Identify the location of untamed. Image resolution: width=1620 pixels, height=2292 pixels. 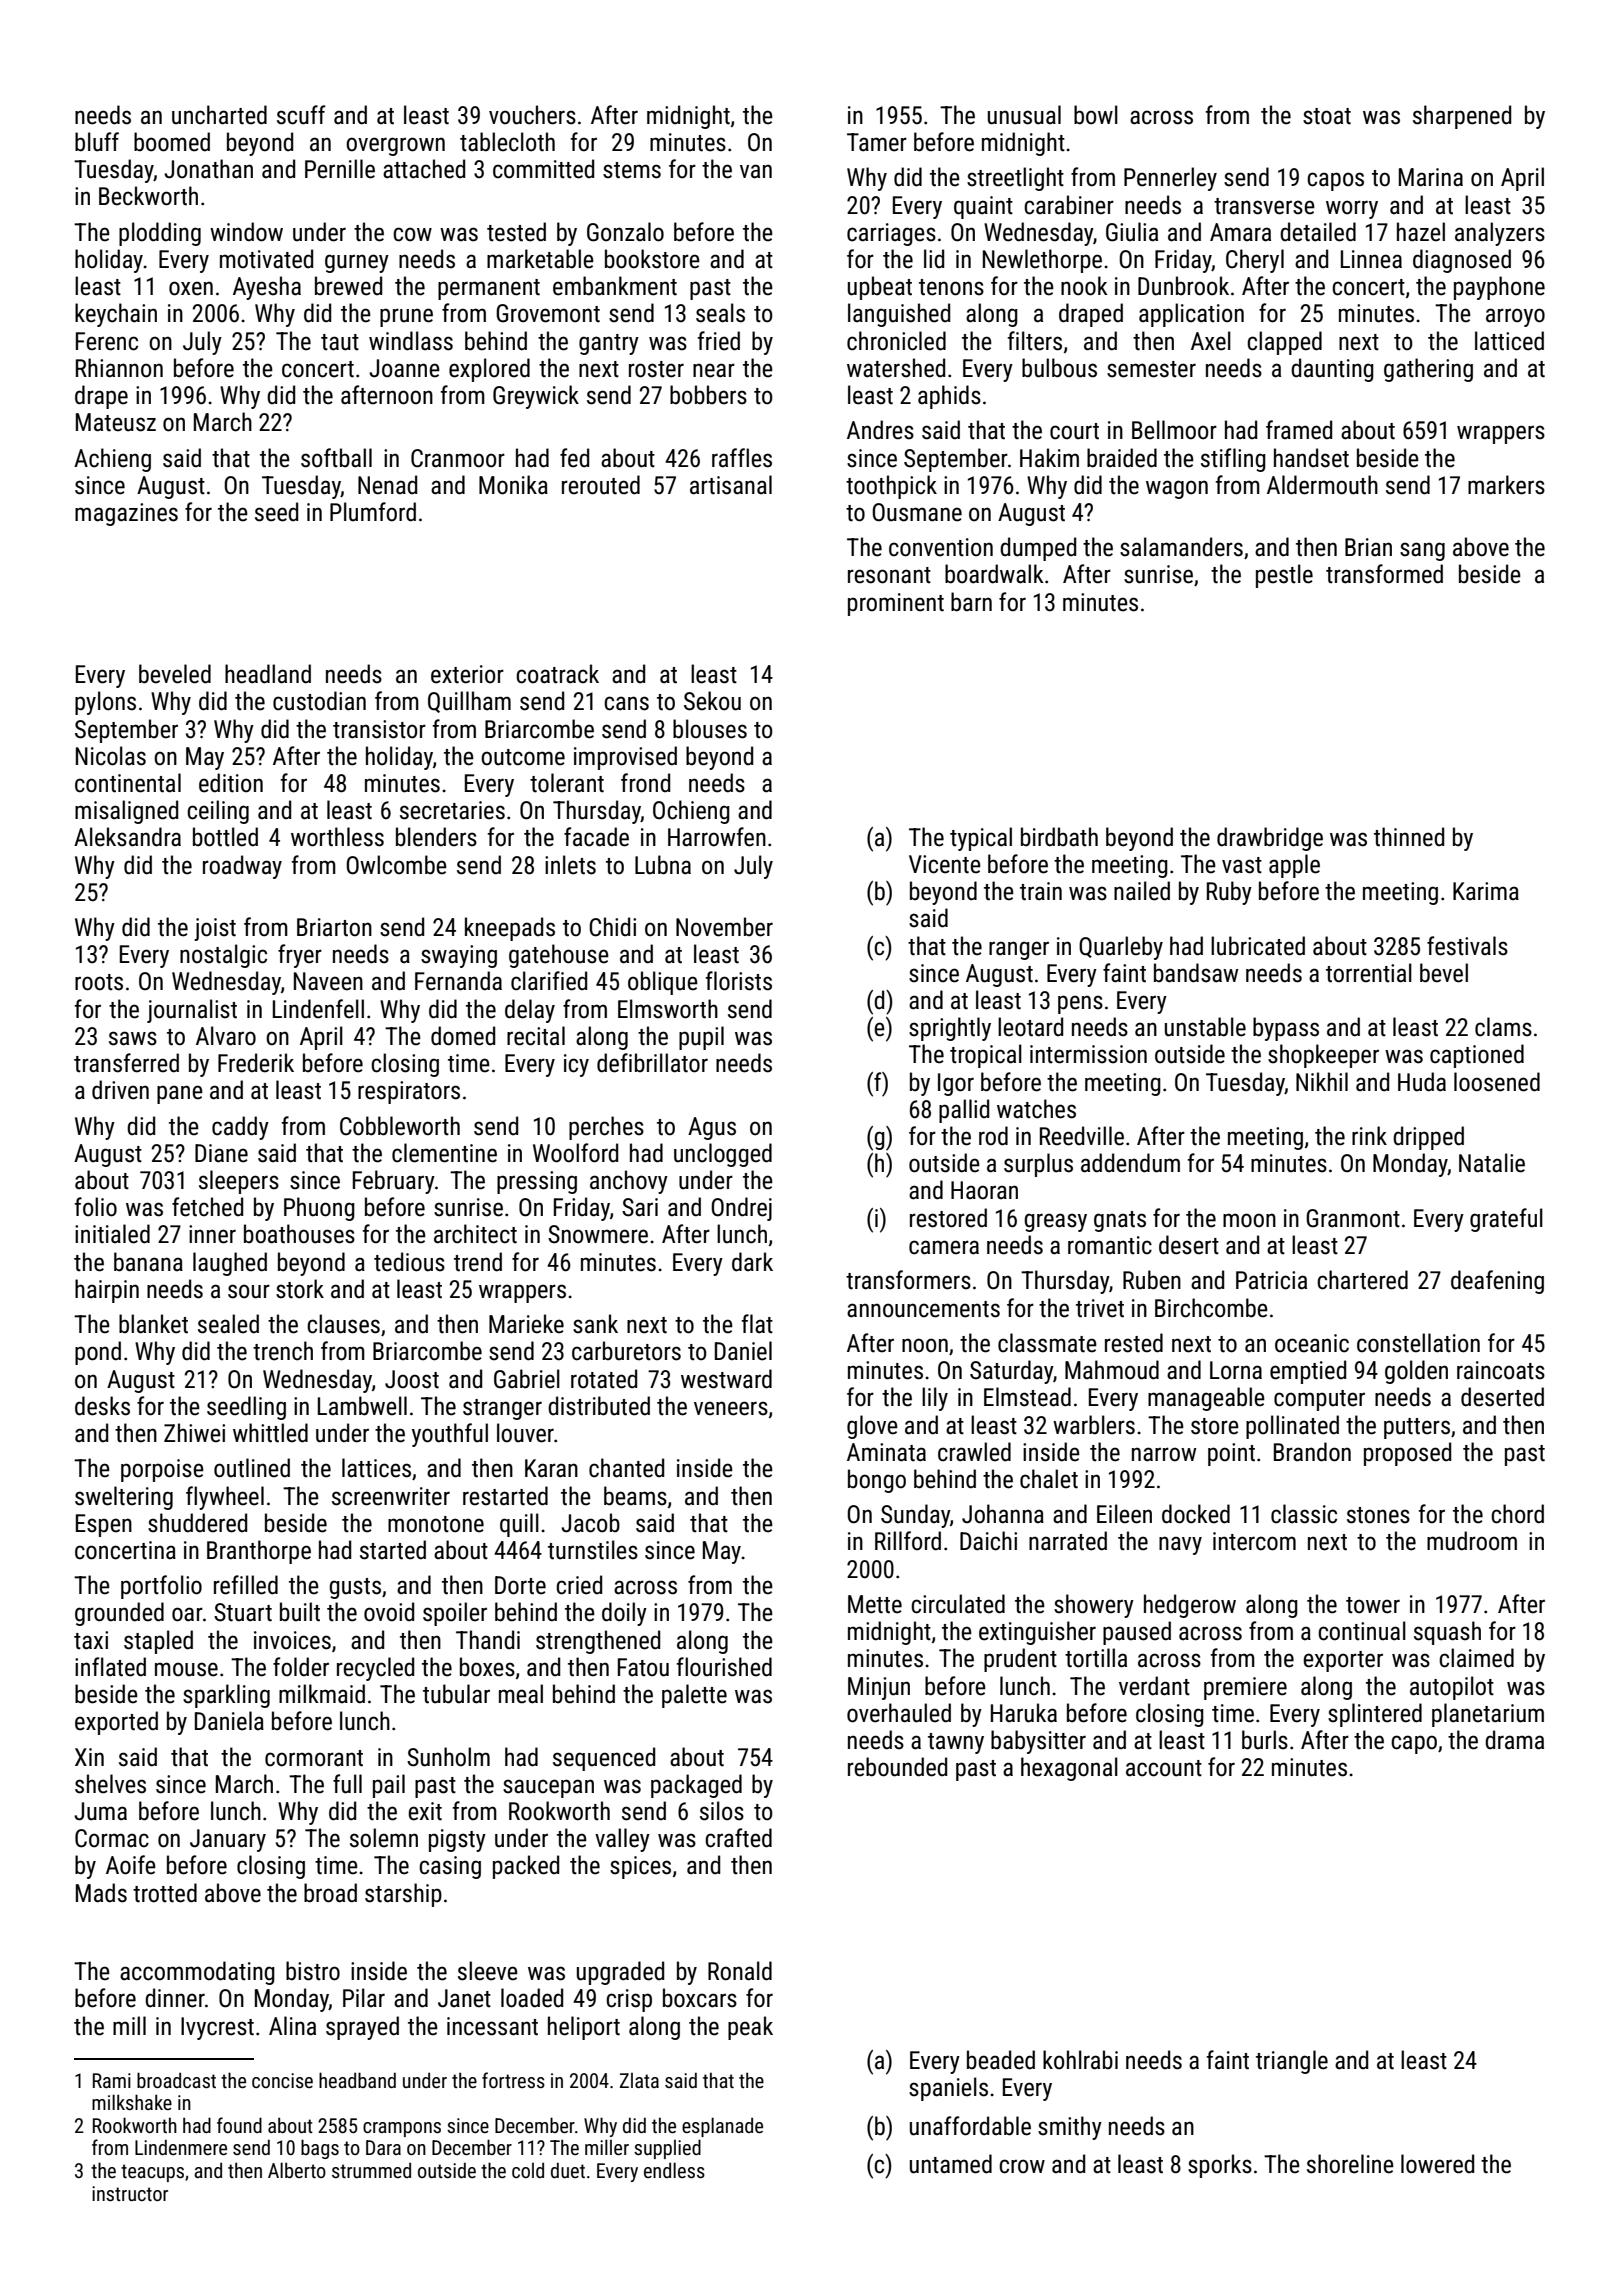
(951, 2164).
